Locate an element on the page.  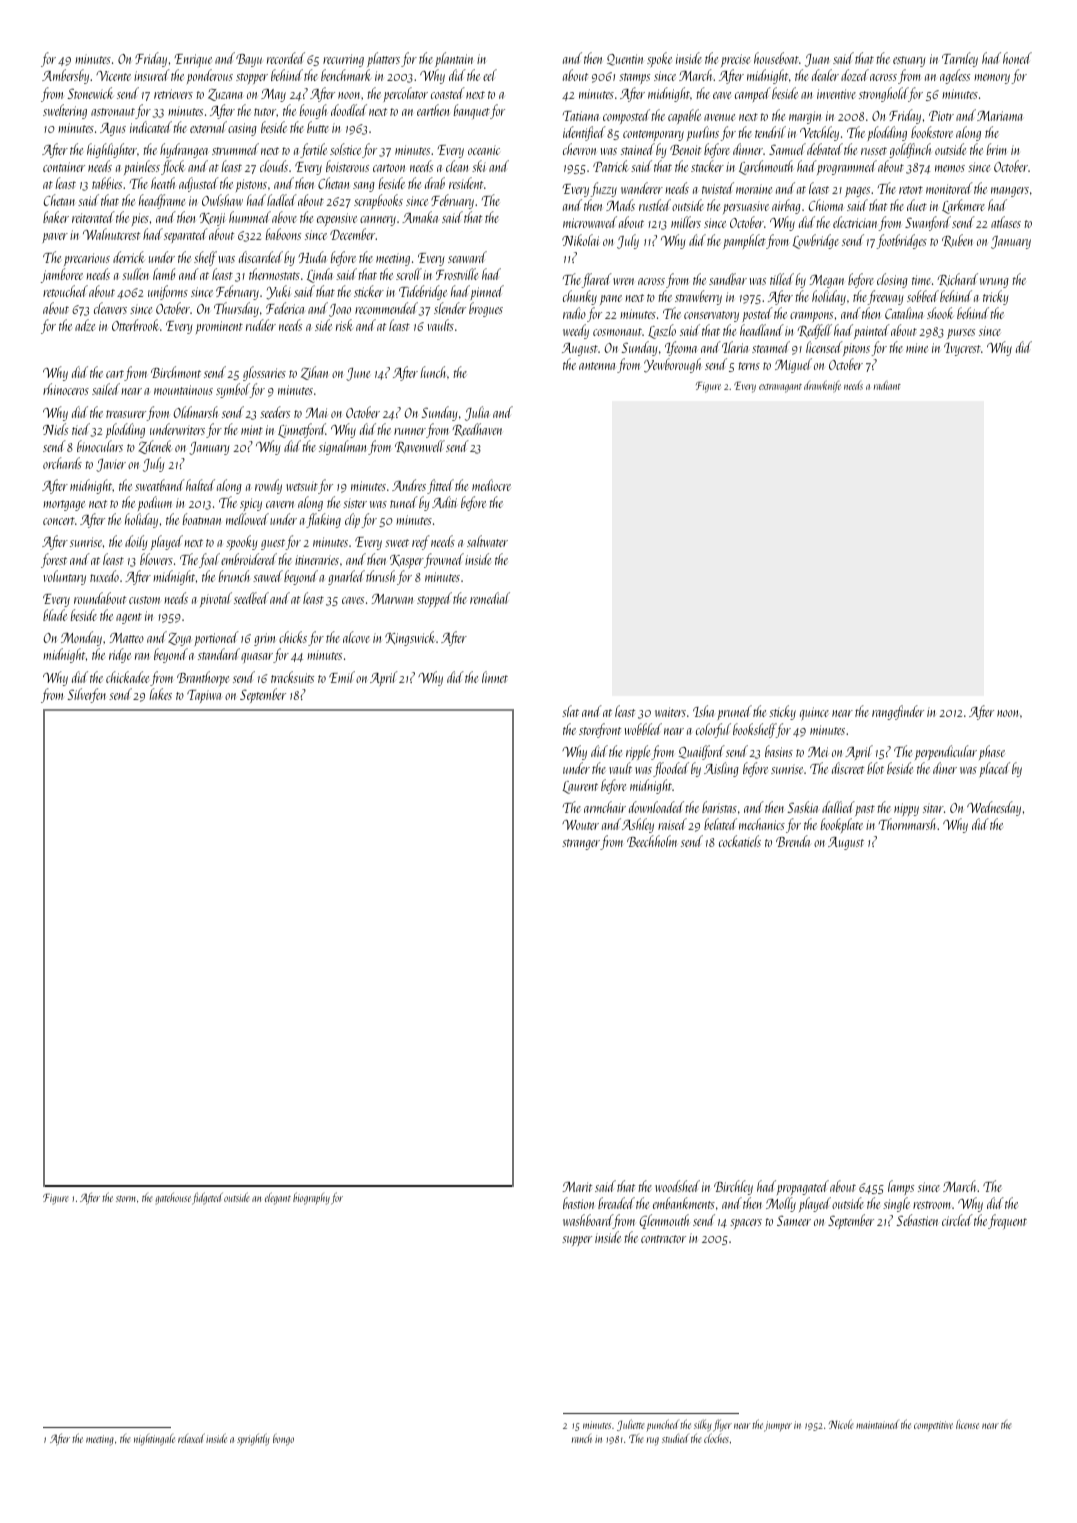
Silverfen is located at coordinates (86, 695).
